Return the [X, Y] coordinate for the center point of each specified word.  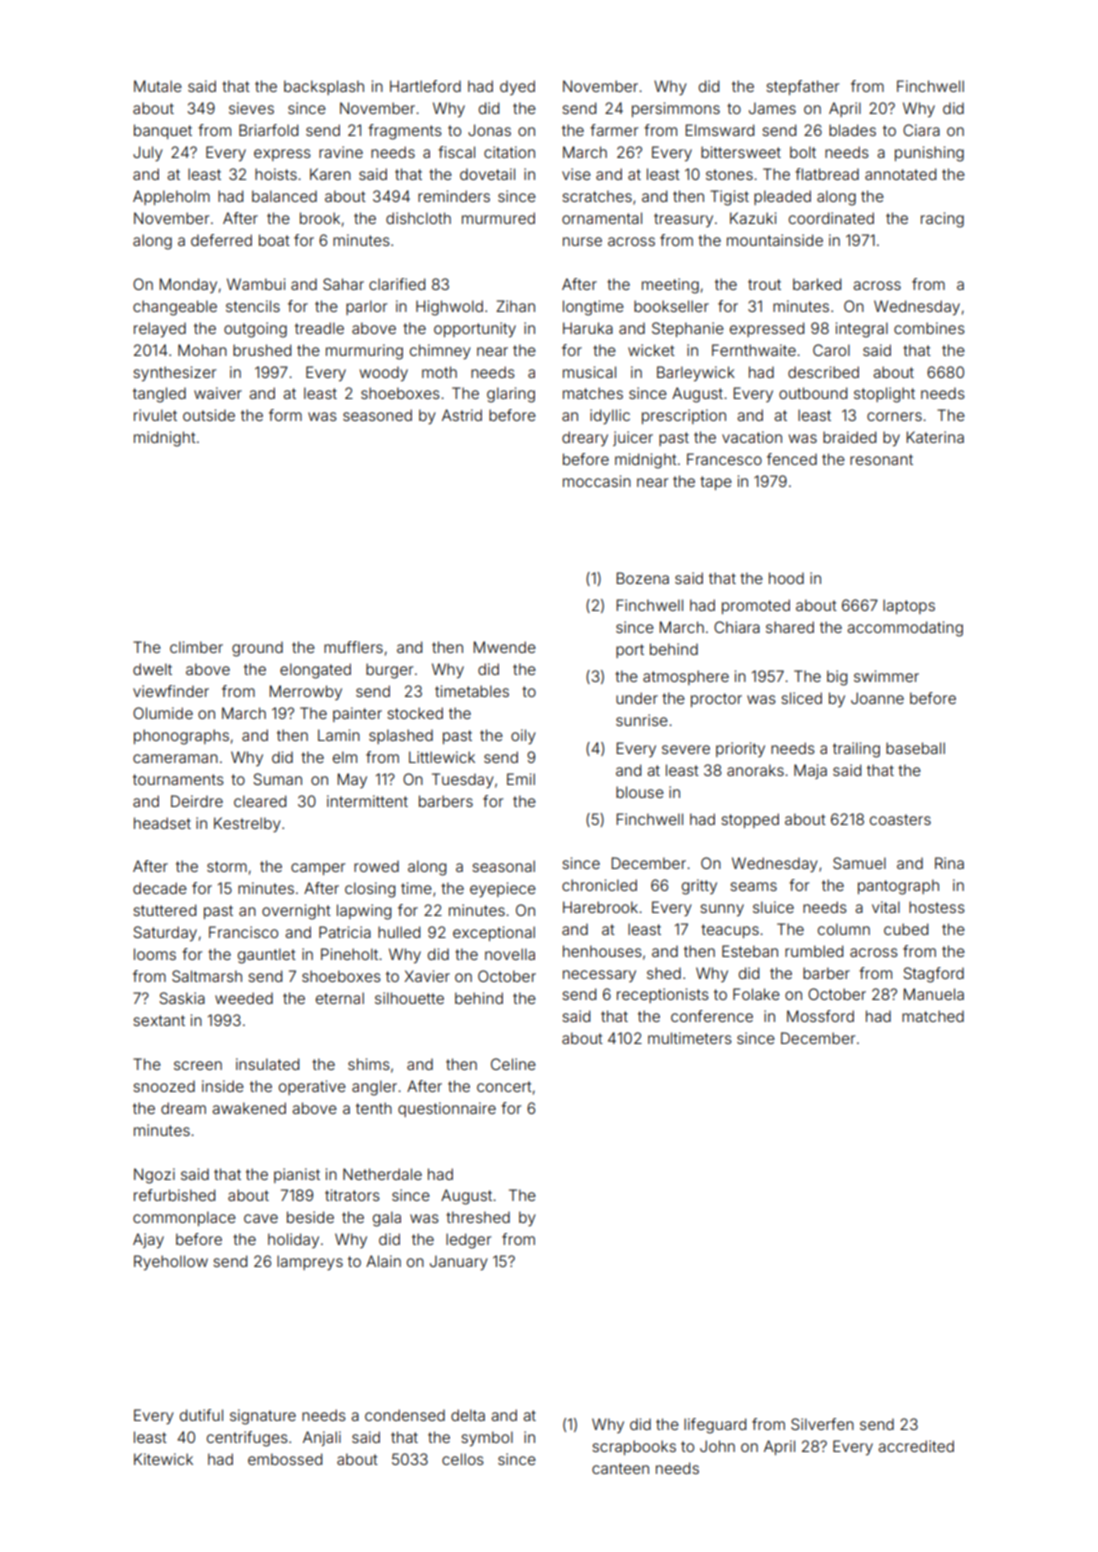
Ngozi [154, 1176]
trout [764, 284]
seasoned [377, 415]
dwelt [152, 669]
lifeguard [715, 1426]
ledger [468, 1241]
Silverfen [822, 1424]
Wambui [256, 284]
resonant [881, 459]
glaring [511, 395]
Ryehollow [171, 1262]
